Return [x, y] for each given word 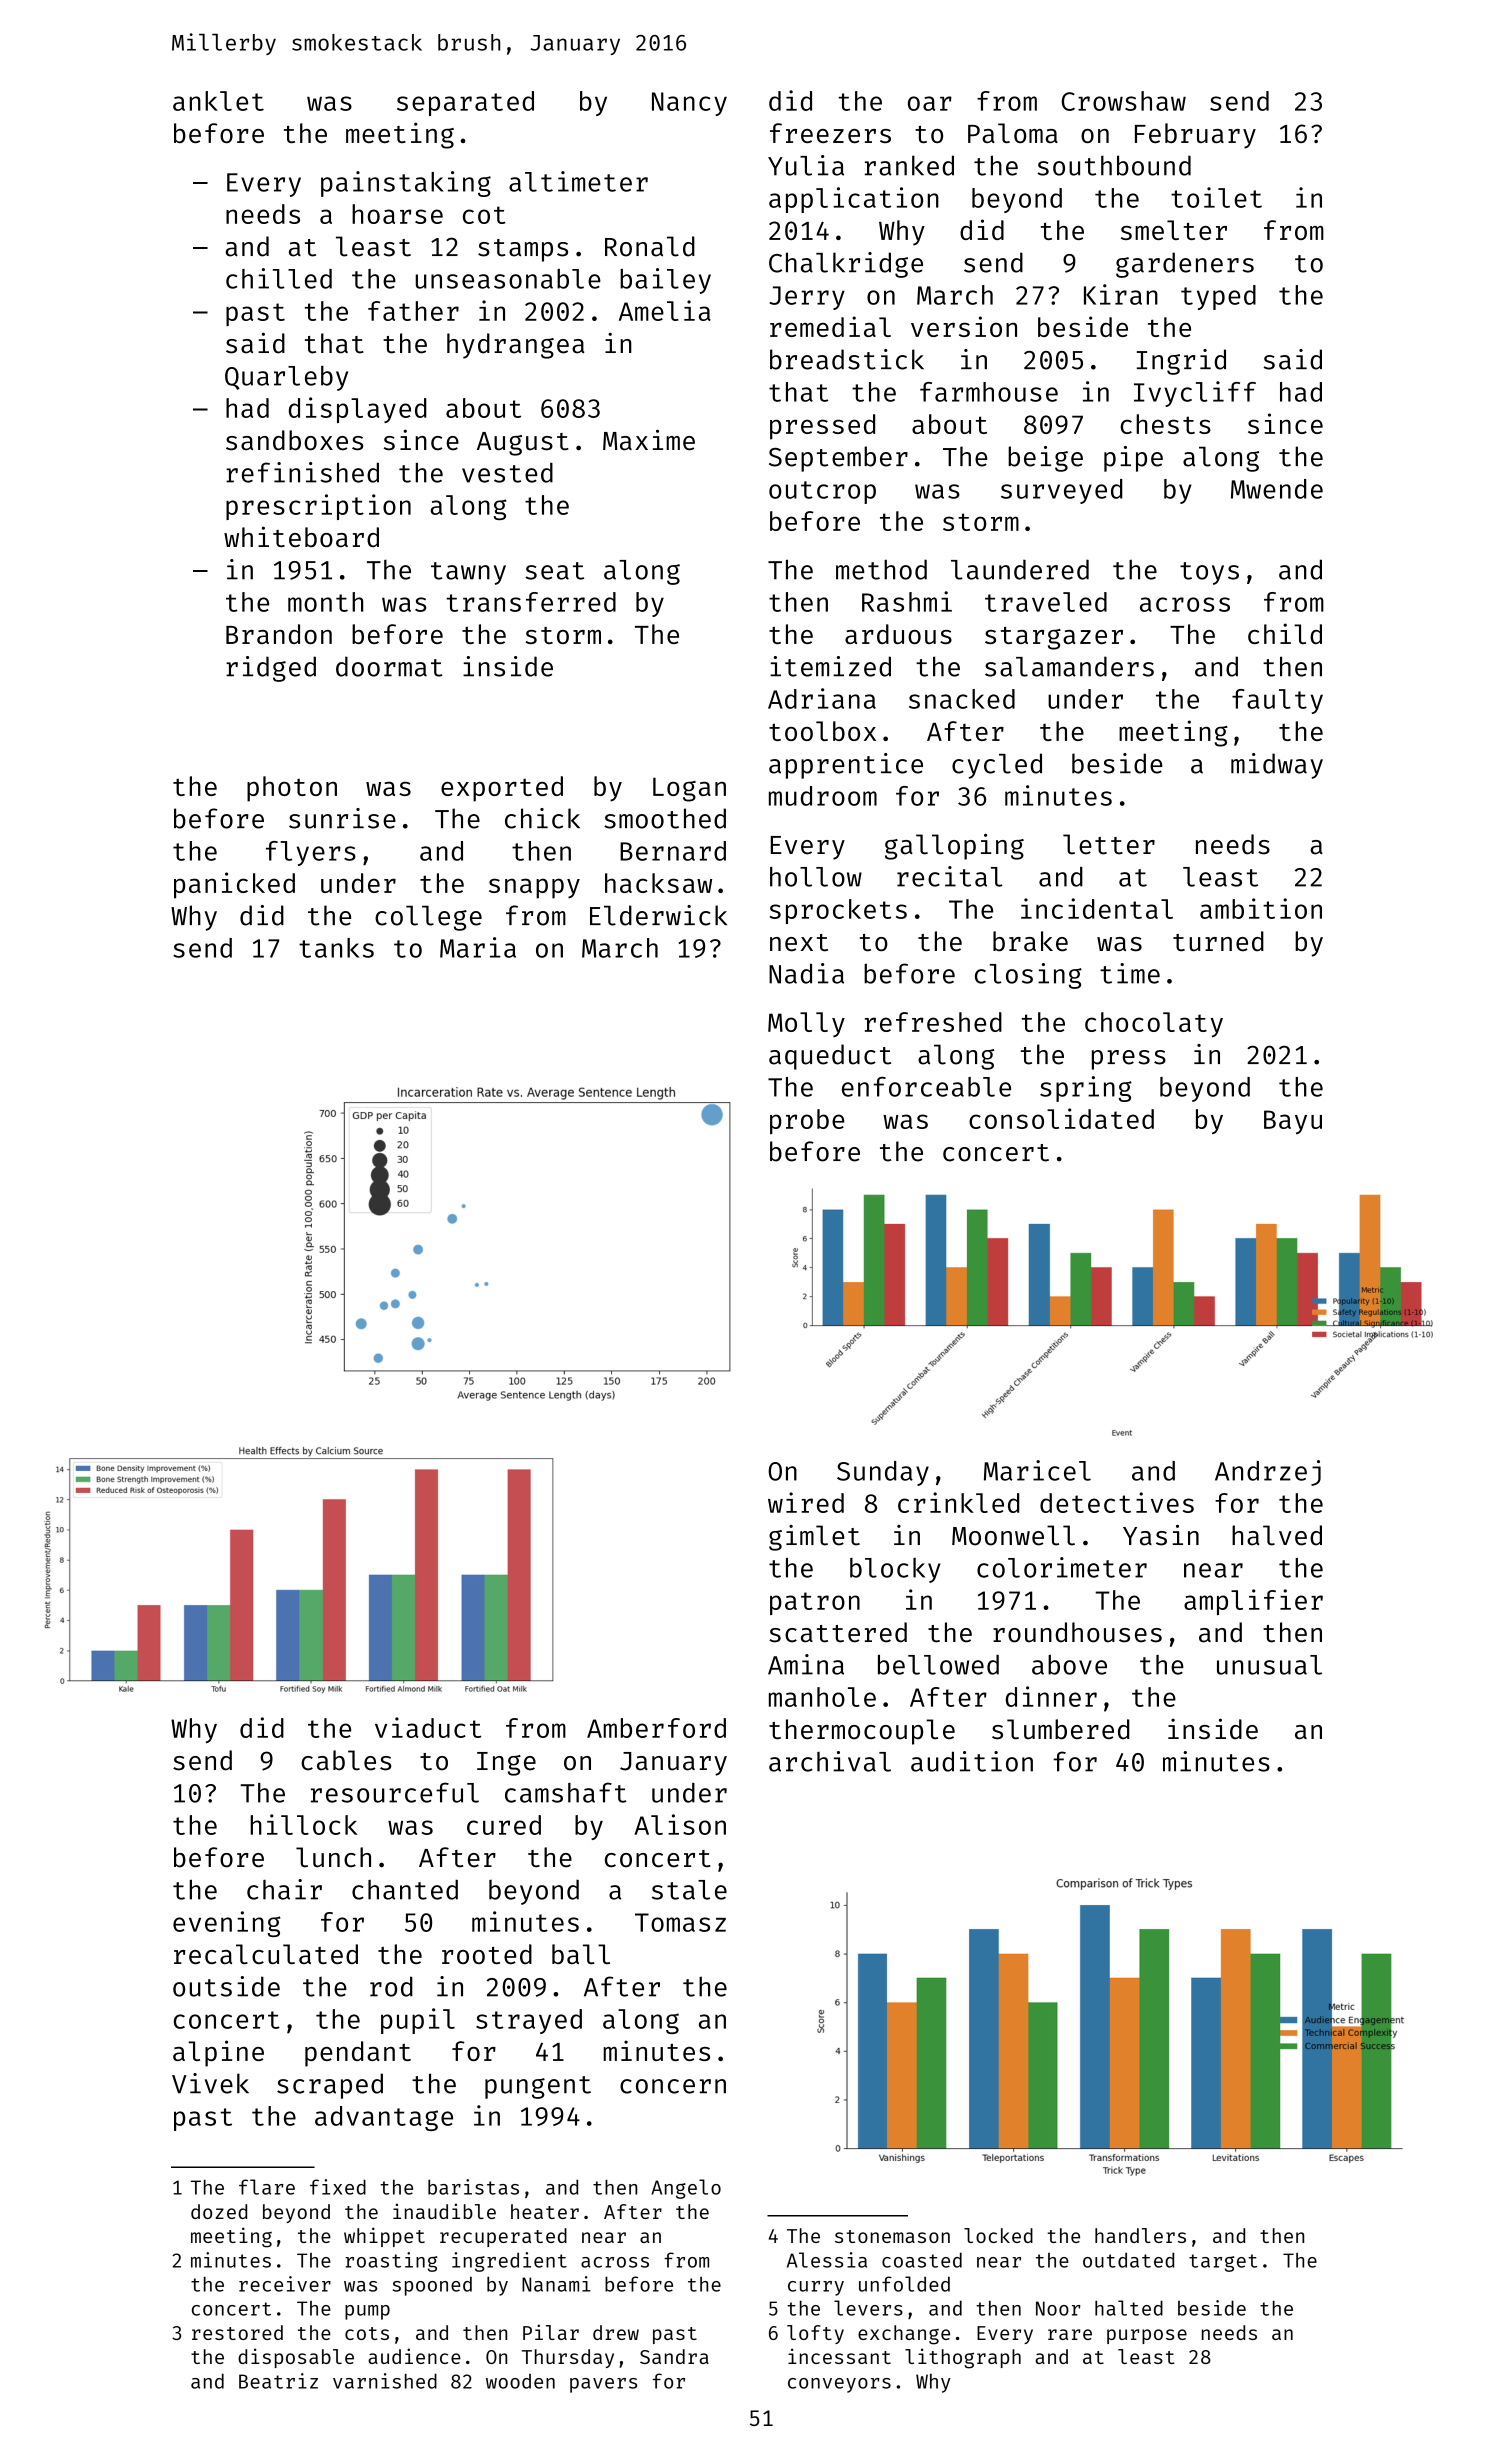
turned [1218, 941]
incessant [839, 2356]
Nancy [689, 104]
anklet [218, 101]
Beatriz [278, 2381]
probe [807, 1121]
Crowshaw [1123, 101]
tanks [336, 948]
